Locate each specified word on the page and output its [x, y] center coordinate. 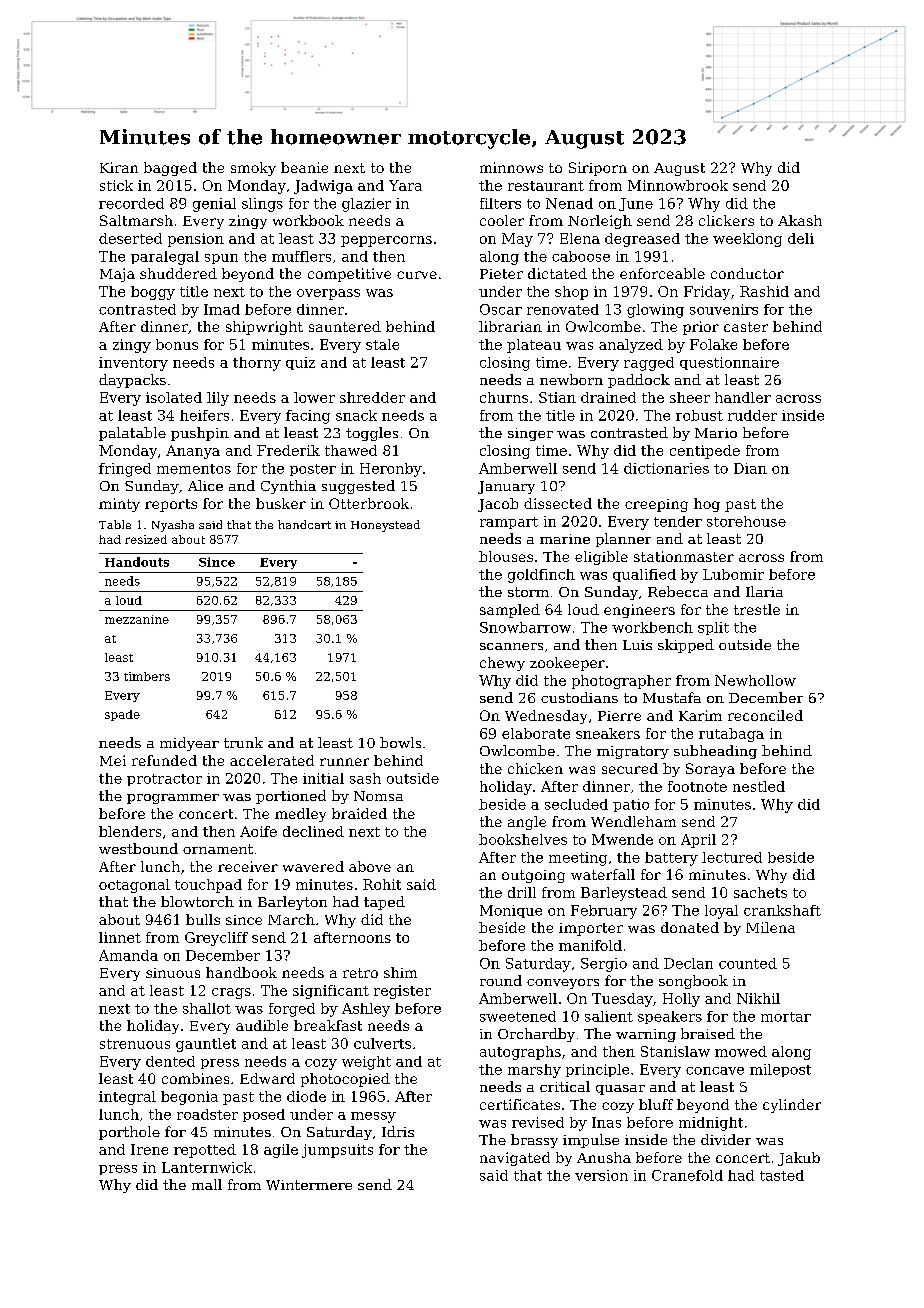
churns [504, 397]
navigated [515, 1159]
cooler [502, 220]
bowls [400, 742]
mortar [786, 1017]
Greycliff [216, 939]
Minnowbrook [678, 185]
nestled [759, 786]
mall [207, 1184]
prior [701, 328]
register [402, 992]
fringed [125, 470]
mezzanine [137, 619]
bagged [170, 169]
